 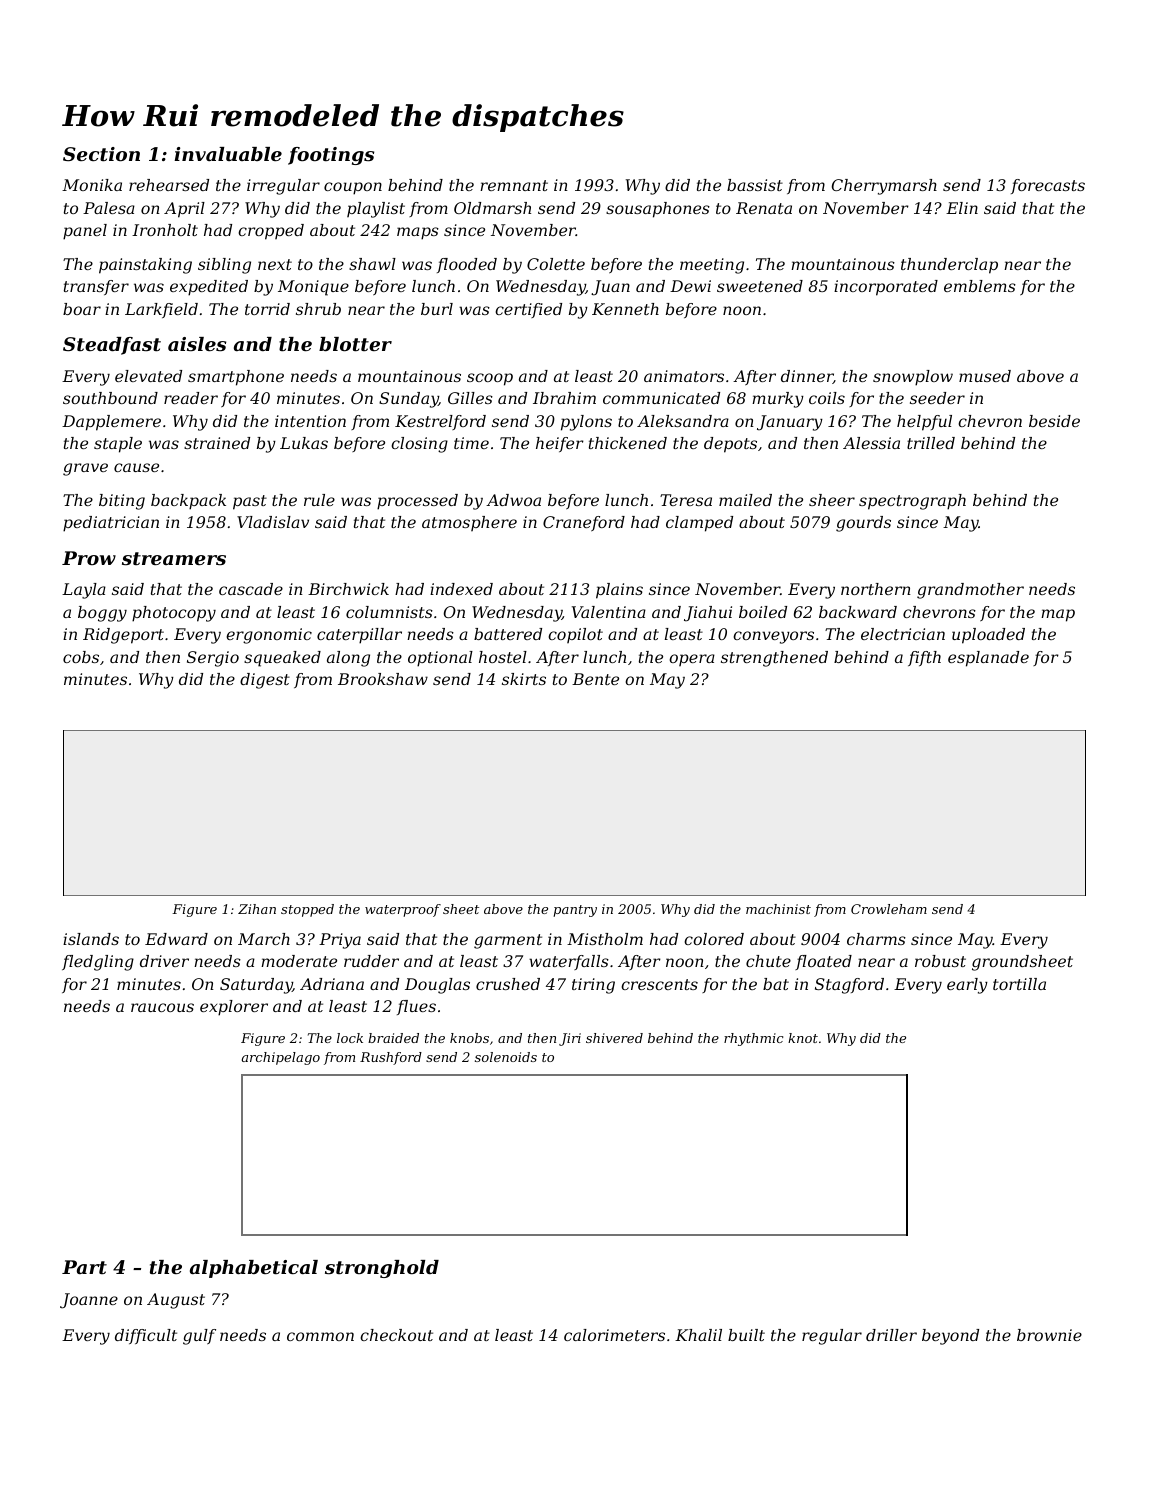 What do you see at coordinates (92, 185) in the image?
I see `Monika` at bounding box center [92, 185].
